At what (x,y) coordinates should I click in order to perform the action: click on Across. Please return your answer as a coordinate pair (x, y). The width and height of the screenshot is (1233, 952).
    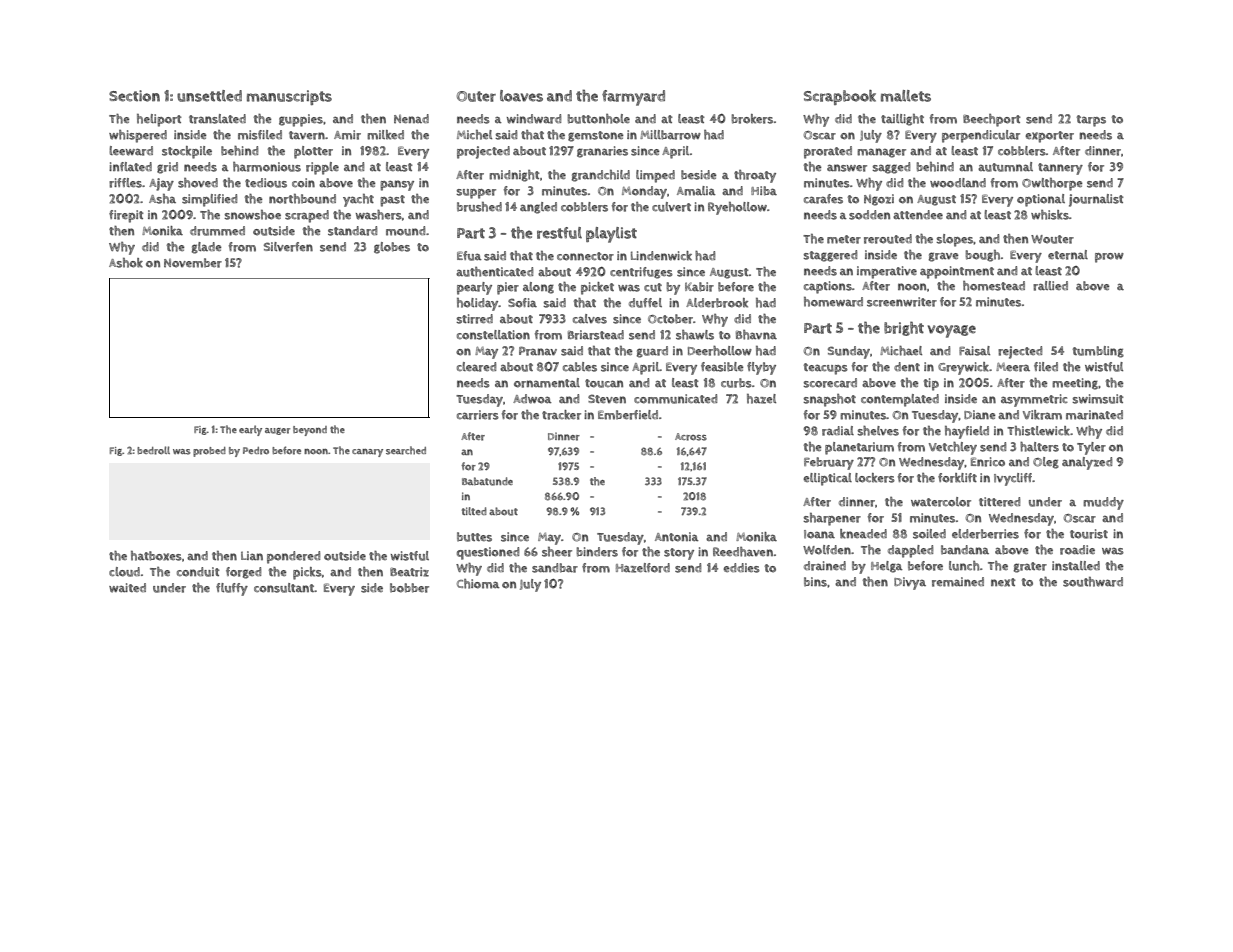
    Looking at the image, I should click on (691, 437).
